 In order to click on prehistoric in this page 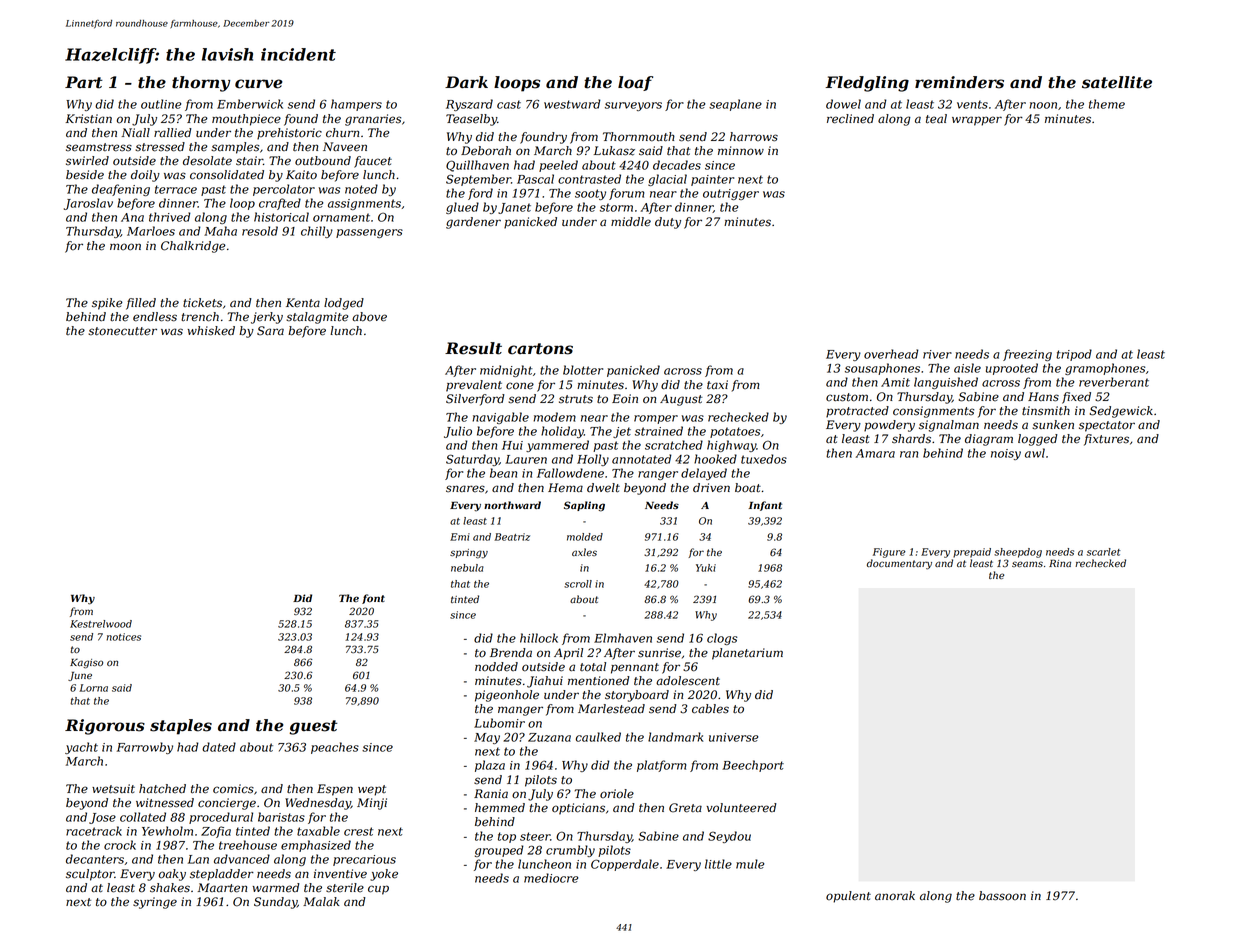, I will do `click(289, 134)`.
